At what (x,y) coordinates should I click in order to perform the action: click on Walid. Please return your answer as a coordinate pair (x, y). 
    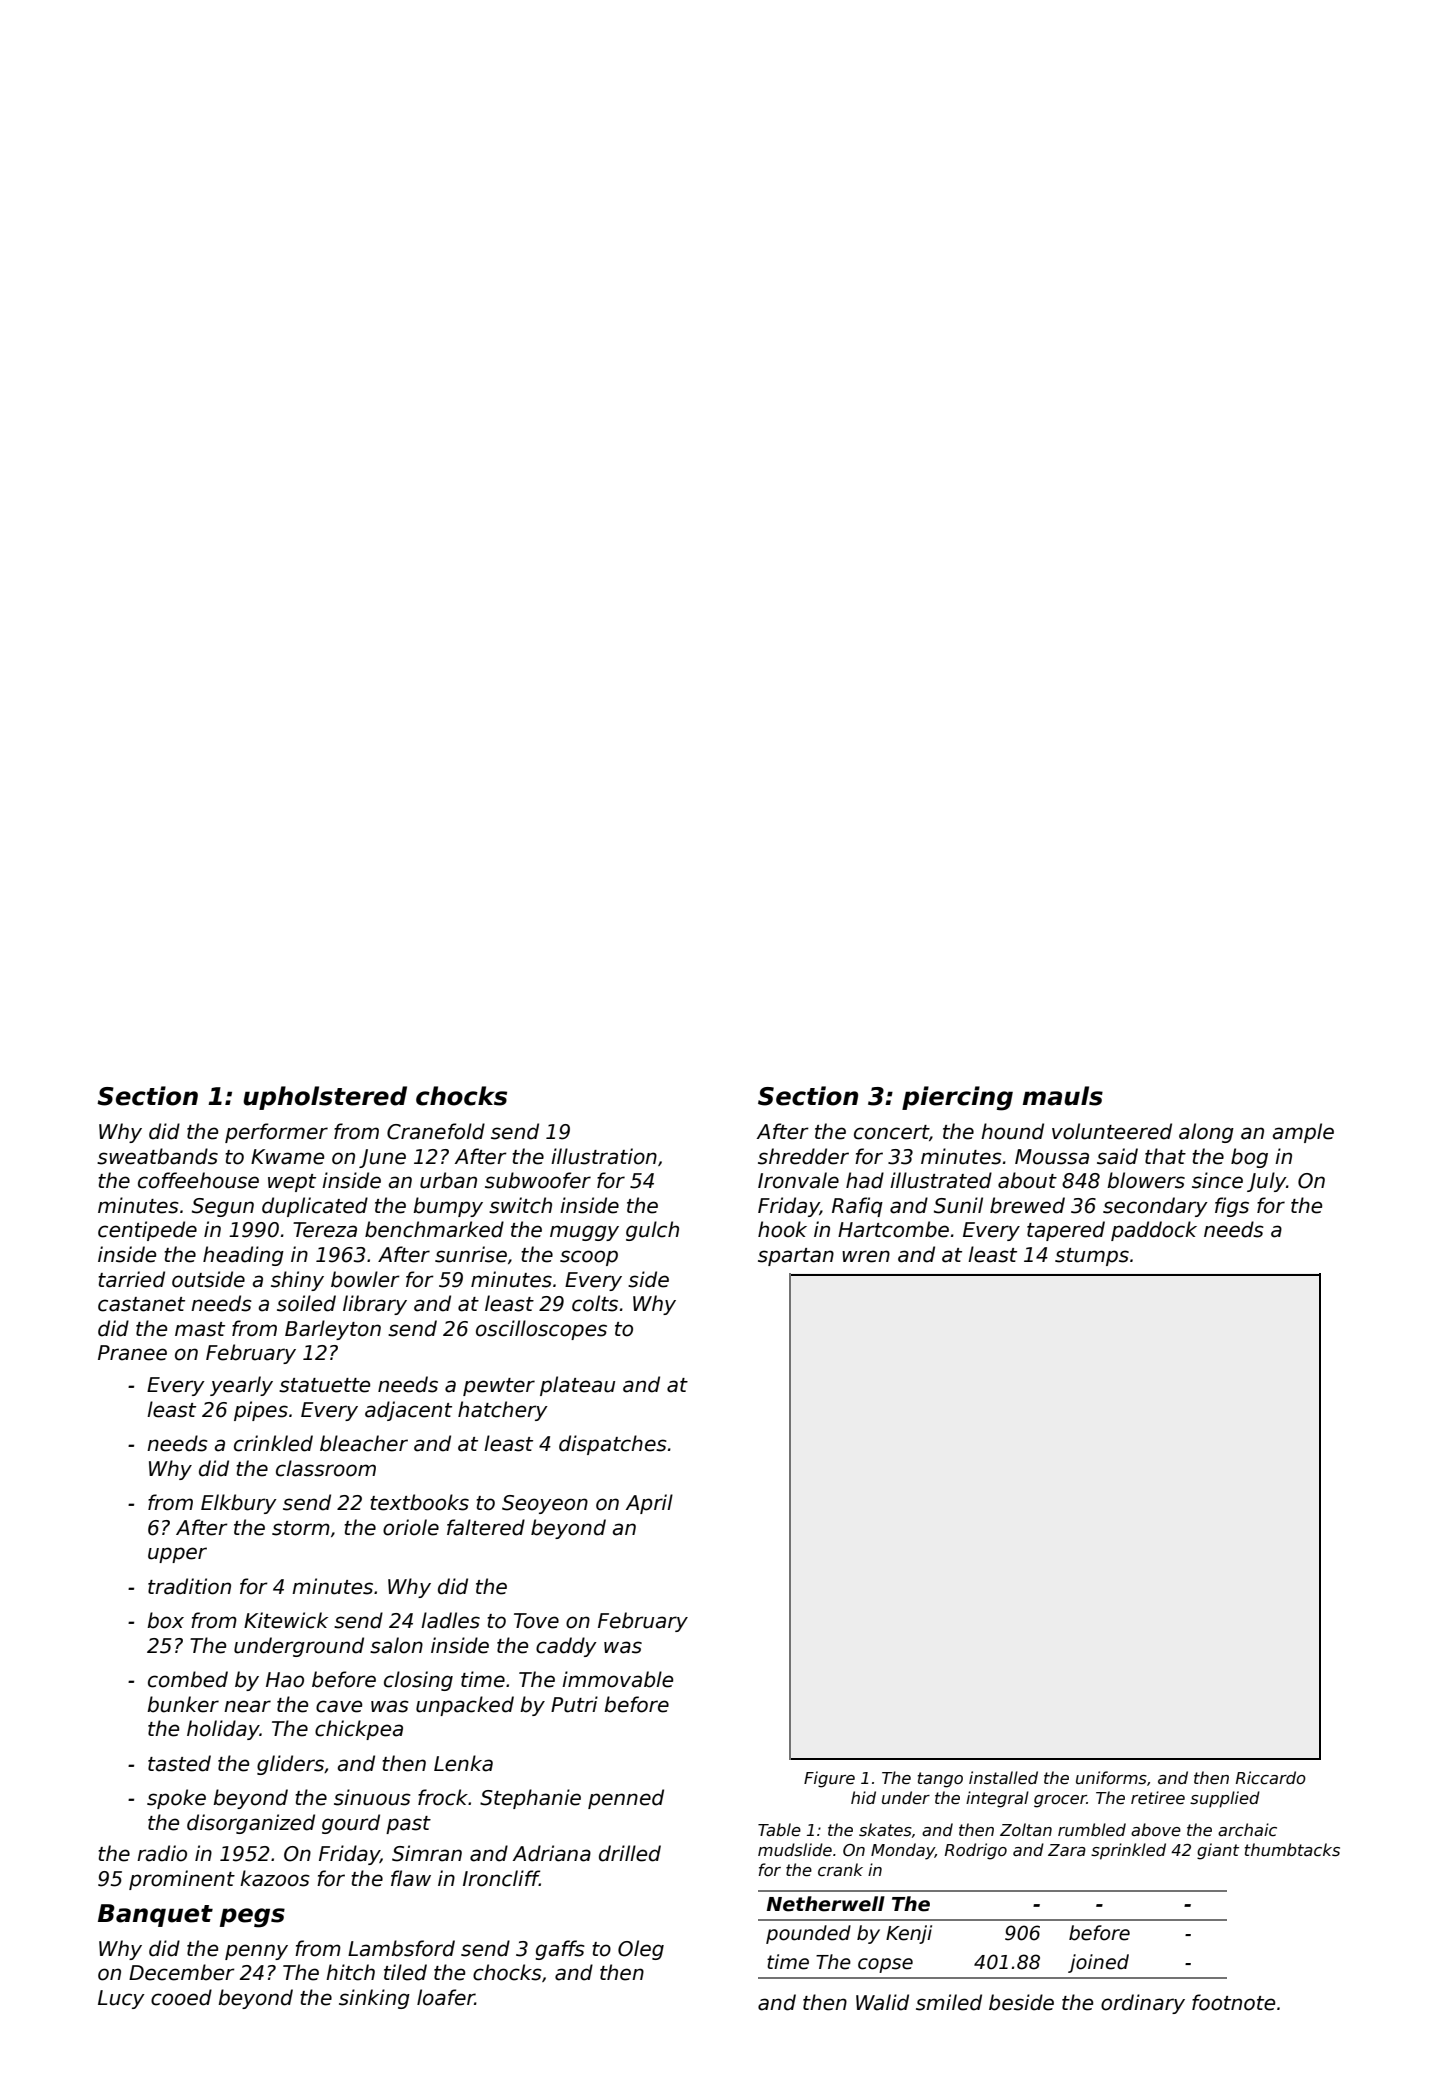
    Looking at the image, I should click on (882, 2002).
